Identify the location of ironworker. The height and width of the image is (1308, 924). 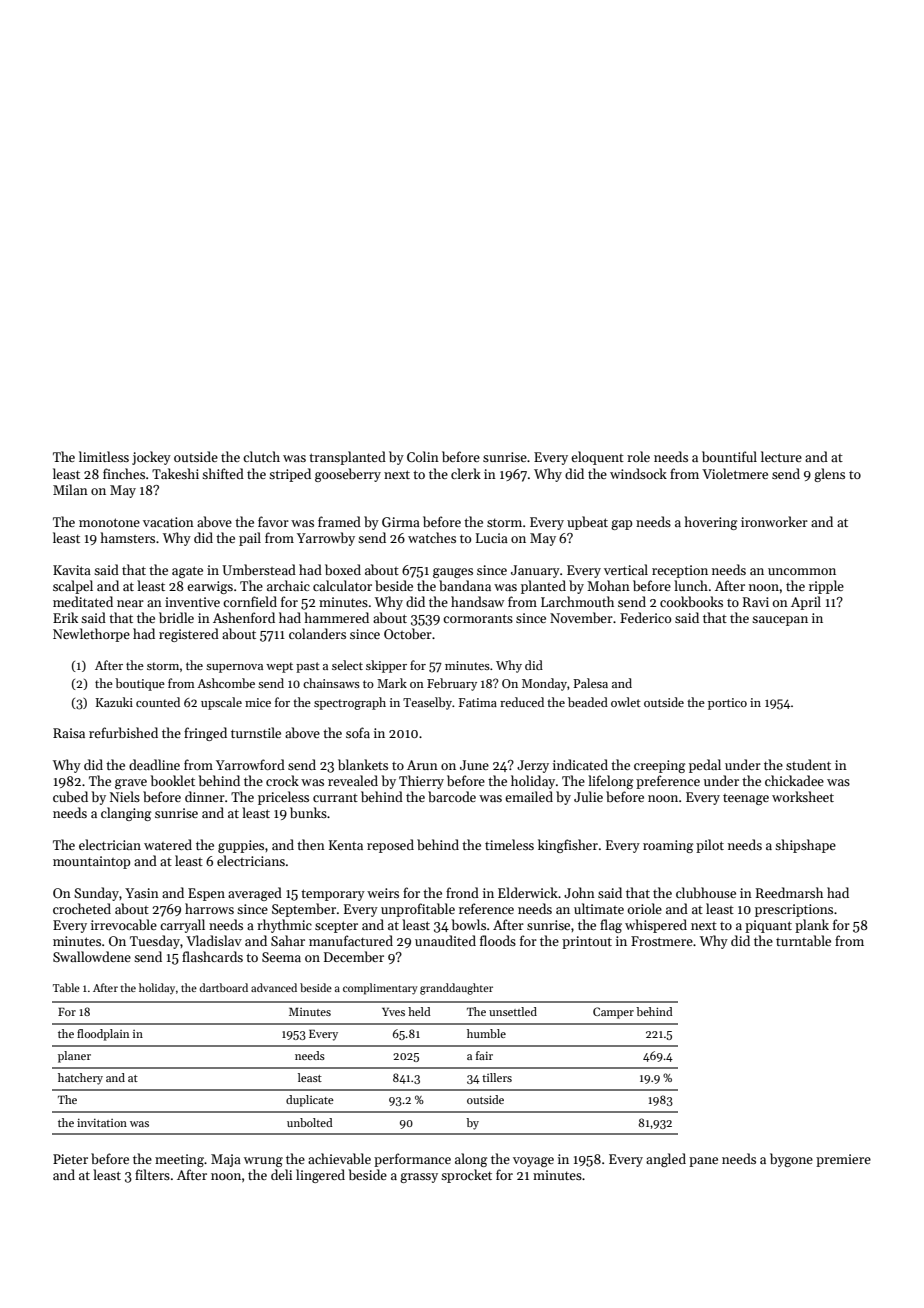
(774, 521).
